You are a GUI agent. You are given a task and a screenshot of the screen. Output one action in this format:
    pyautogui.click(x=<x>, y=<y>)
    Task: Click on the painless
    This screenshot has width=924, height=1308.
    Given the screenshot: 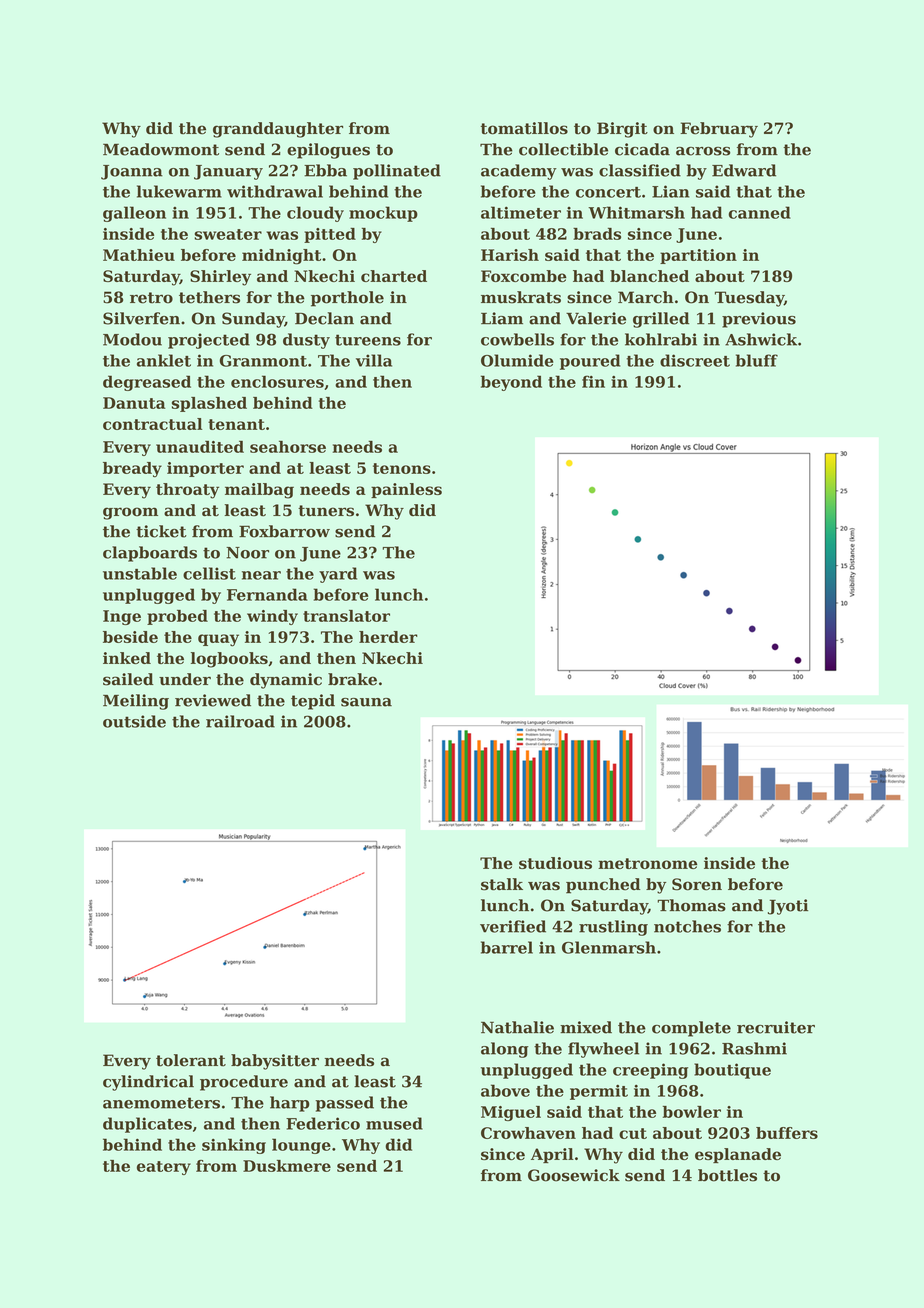 What is the action you would take?
    pyautogui.click(x=406, y=490)
